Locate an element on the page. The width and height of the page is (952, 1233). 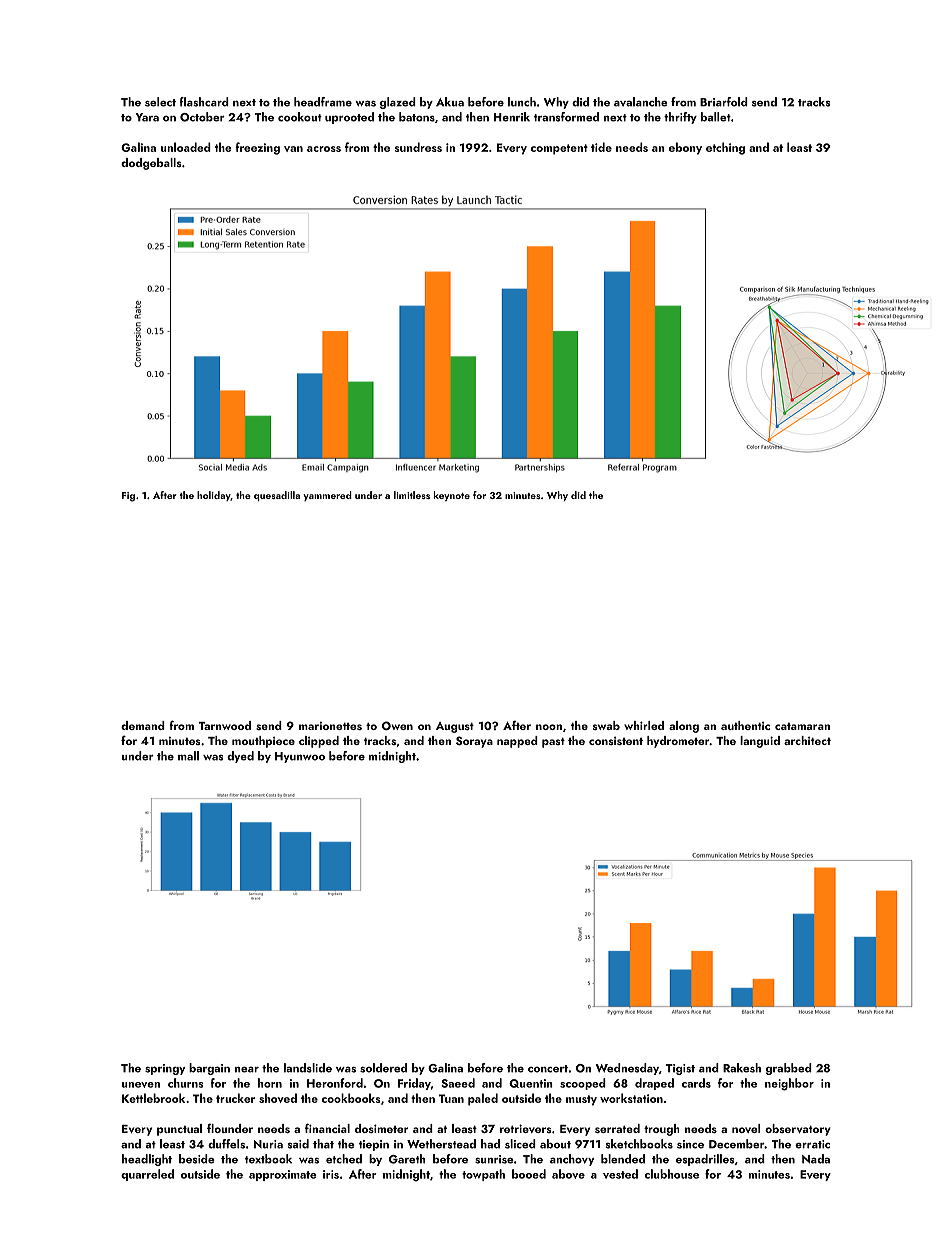
architect is located at coordinates (807, 740).
